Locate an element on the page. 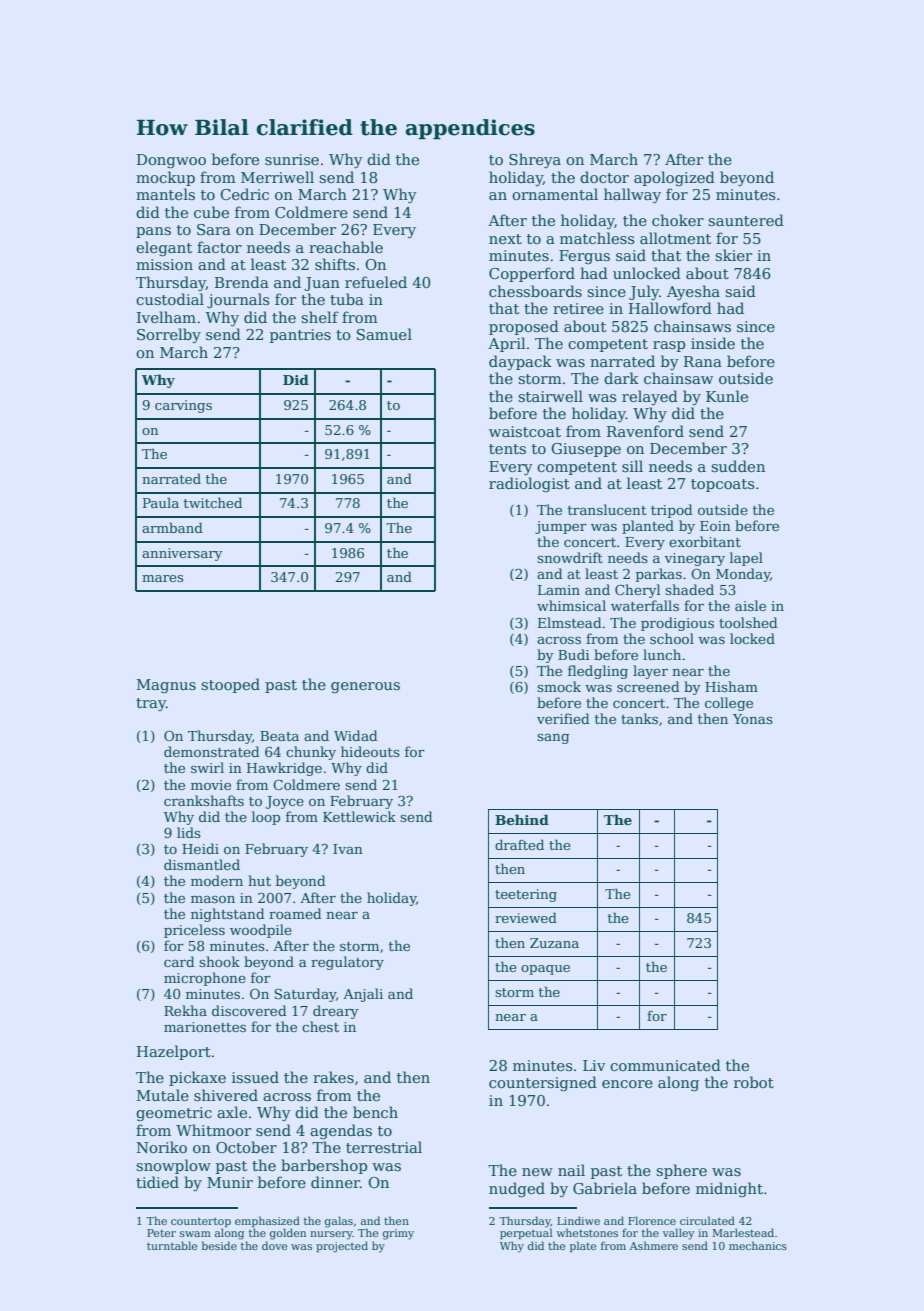 This page has width=924, height=1311. pantries is located at coordinates (300, 336).
